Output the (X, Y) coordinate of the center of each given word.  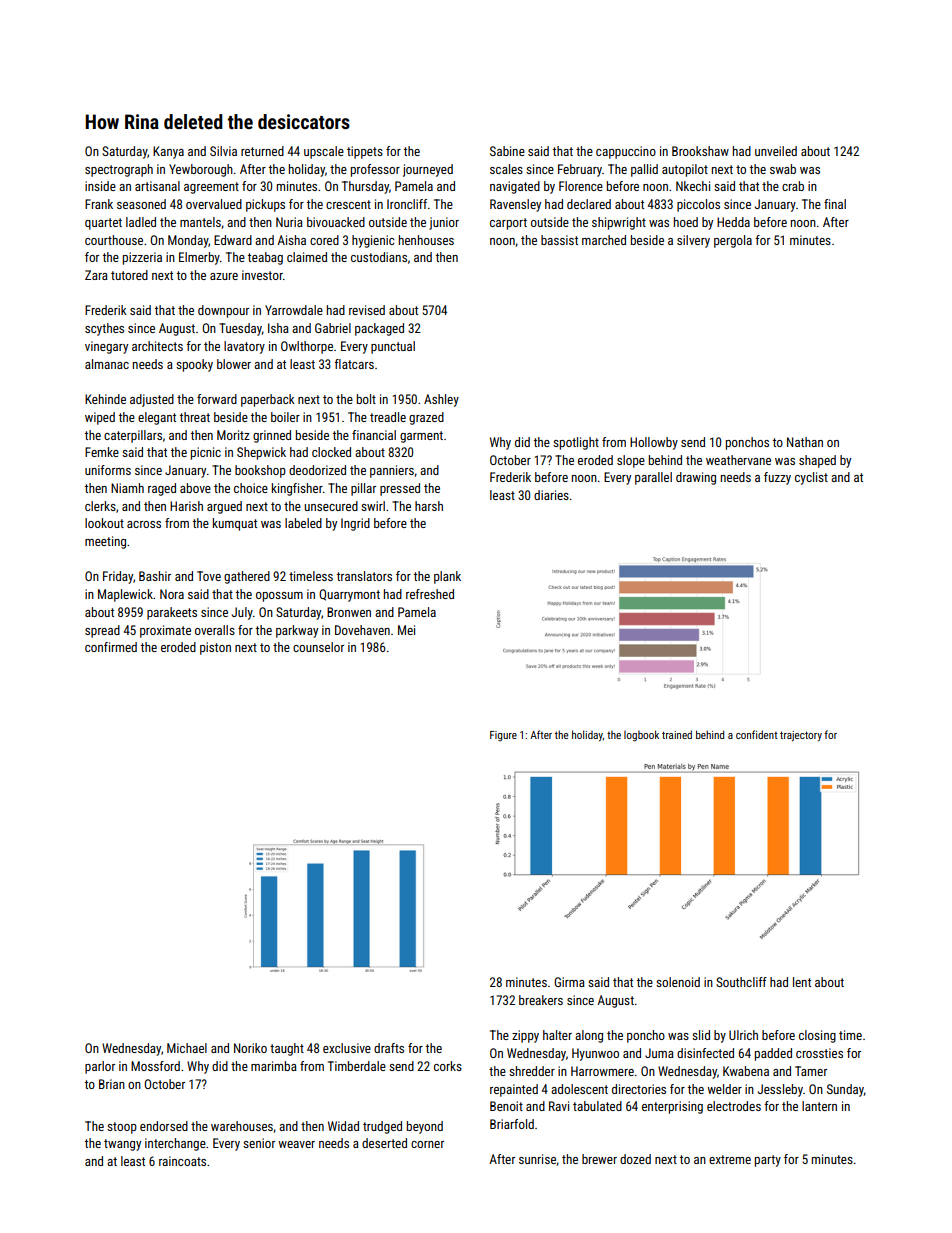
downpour (223, 311)
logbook (641, 736)
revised (367, 310)
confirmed (111, 647)
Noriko (250, 1048)
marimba (274, 1066)
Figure (503, 736)
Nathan (805, 442)
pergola (733, 241)
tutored (129, 275)
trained (677, 734)
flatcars (354, 364)
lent (802, 982)
